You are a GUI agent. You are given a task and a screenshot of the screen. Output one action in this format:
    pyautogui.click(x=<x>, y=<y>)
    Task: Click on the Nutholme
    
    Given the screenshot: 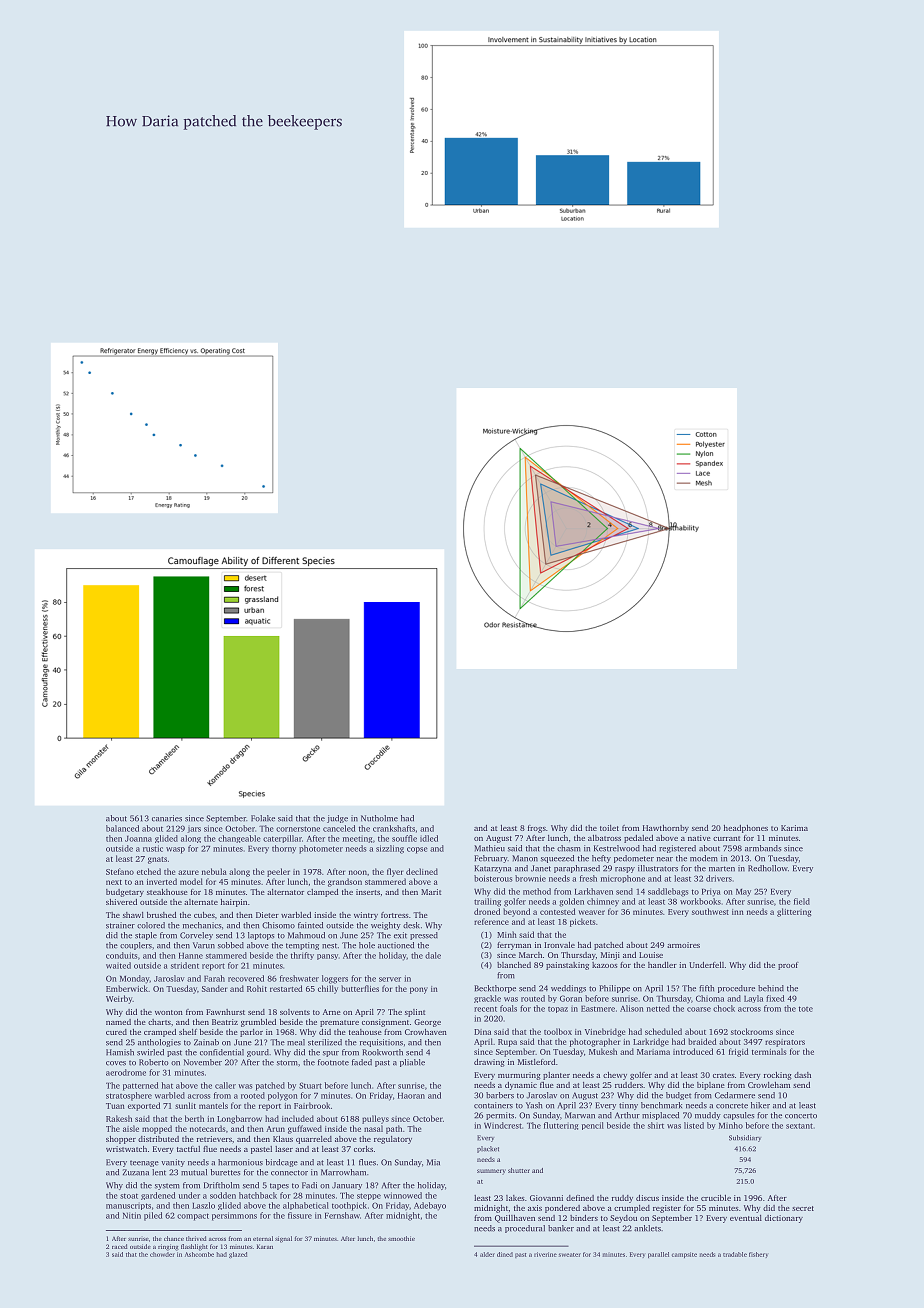 What is the action you would take?
    pyautogui.click(x=379, y=818)
